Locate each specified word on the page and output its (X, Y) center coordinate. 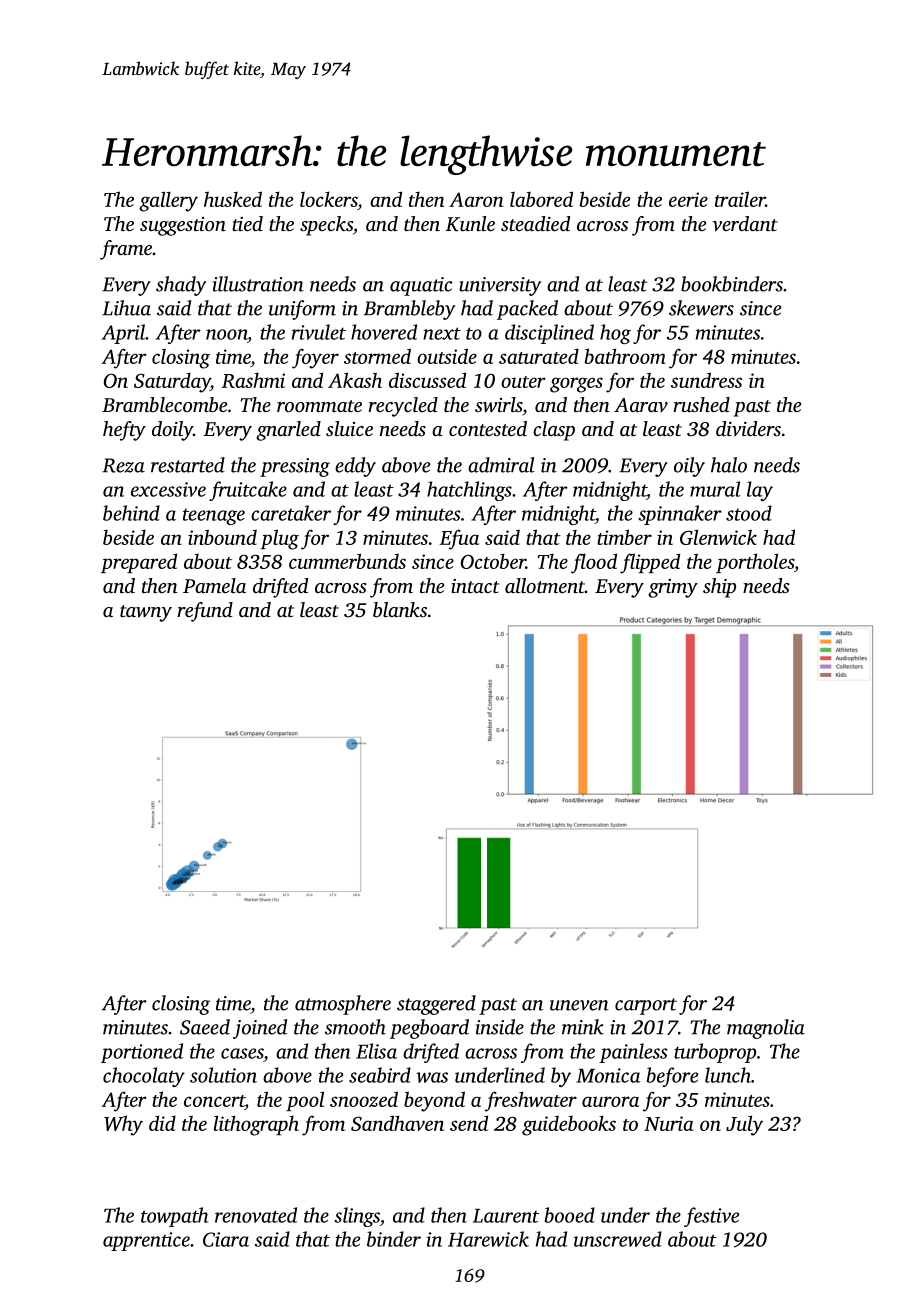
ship (719, 588)
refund (205, 612)
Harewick (488, 1239)
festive (711, 1217)
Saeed (205, 1027)
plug (279, 539)
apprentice (146, 1241)
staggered (436, 1005)
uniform (302, 310)
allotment (545, 585)
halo (729, 465)
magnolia (766, 1029)
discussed (427, 380)
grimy (673, 588)
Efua (459, 539)
